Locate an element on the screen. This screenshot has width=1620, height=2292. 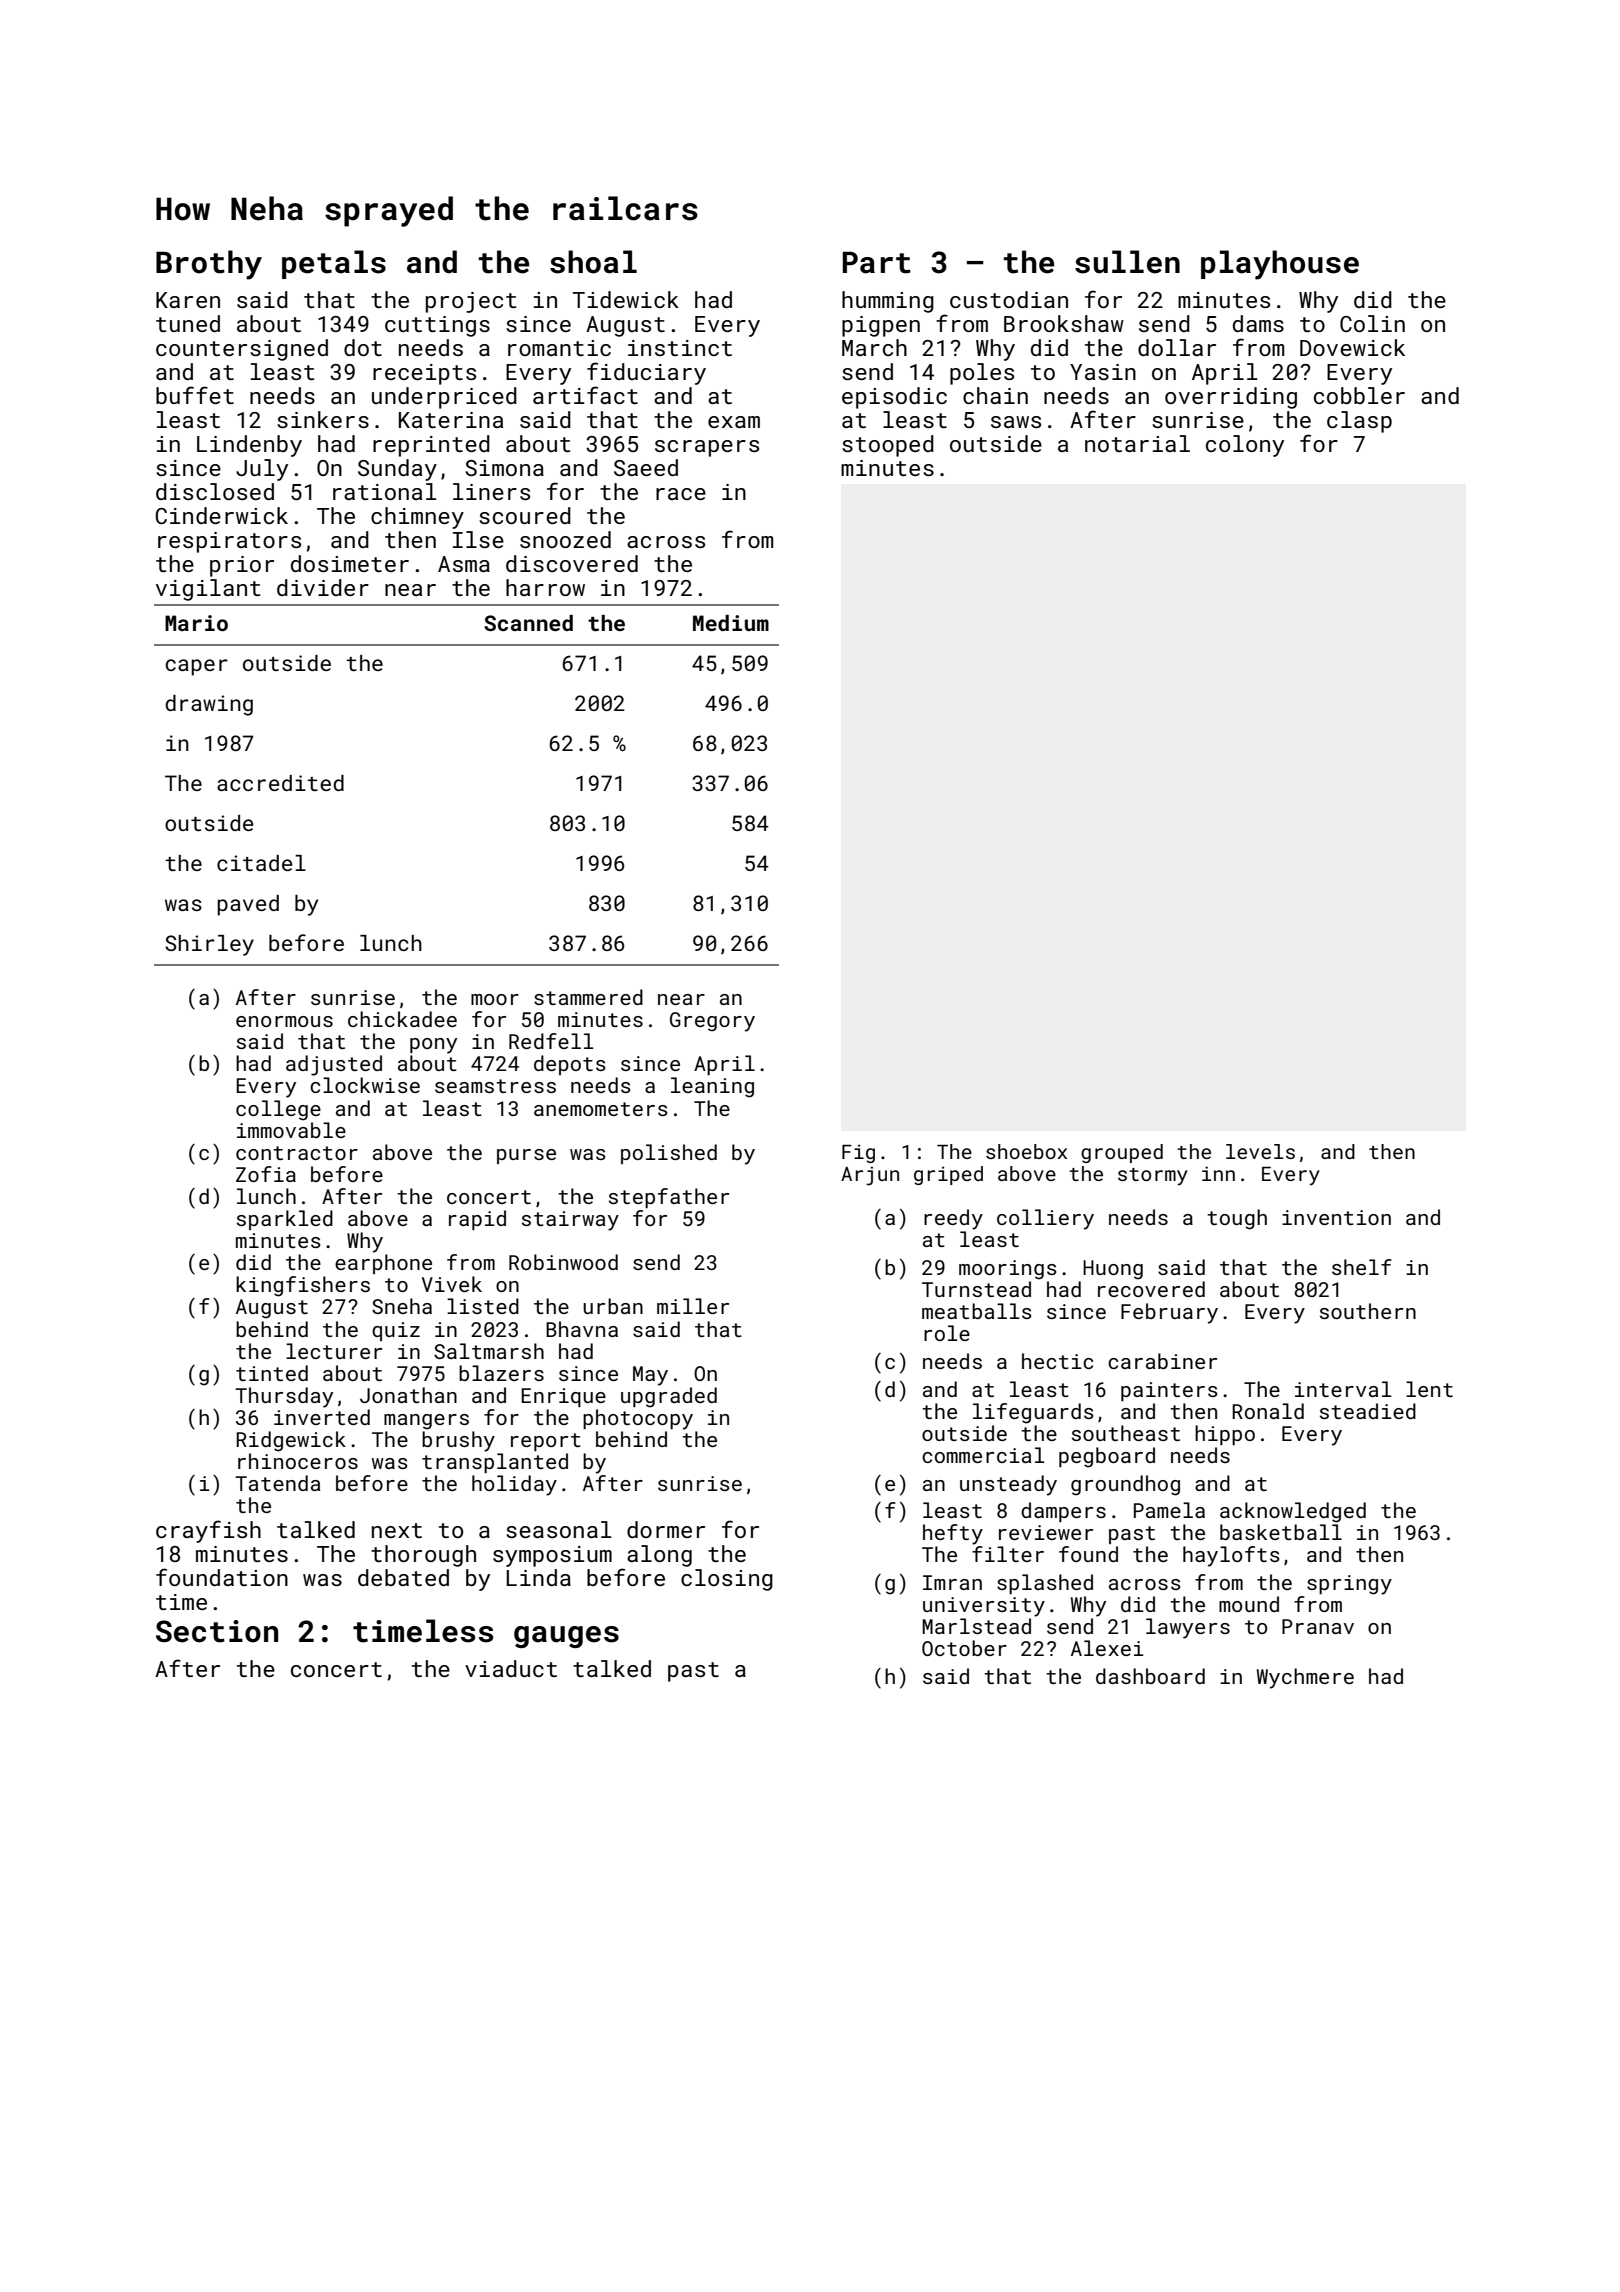
Gregory is located at coordinates (712, 1022).
